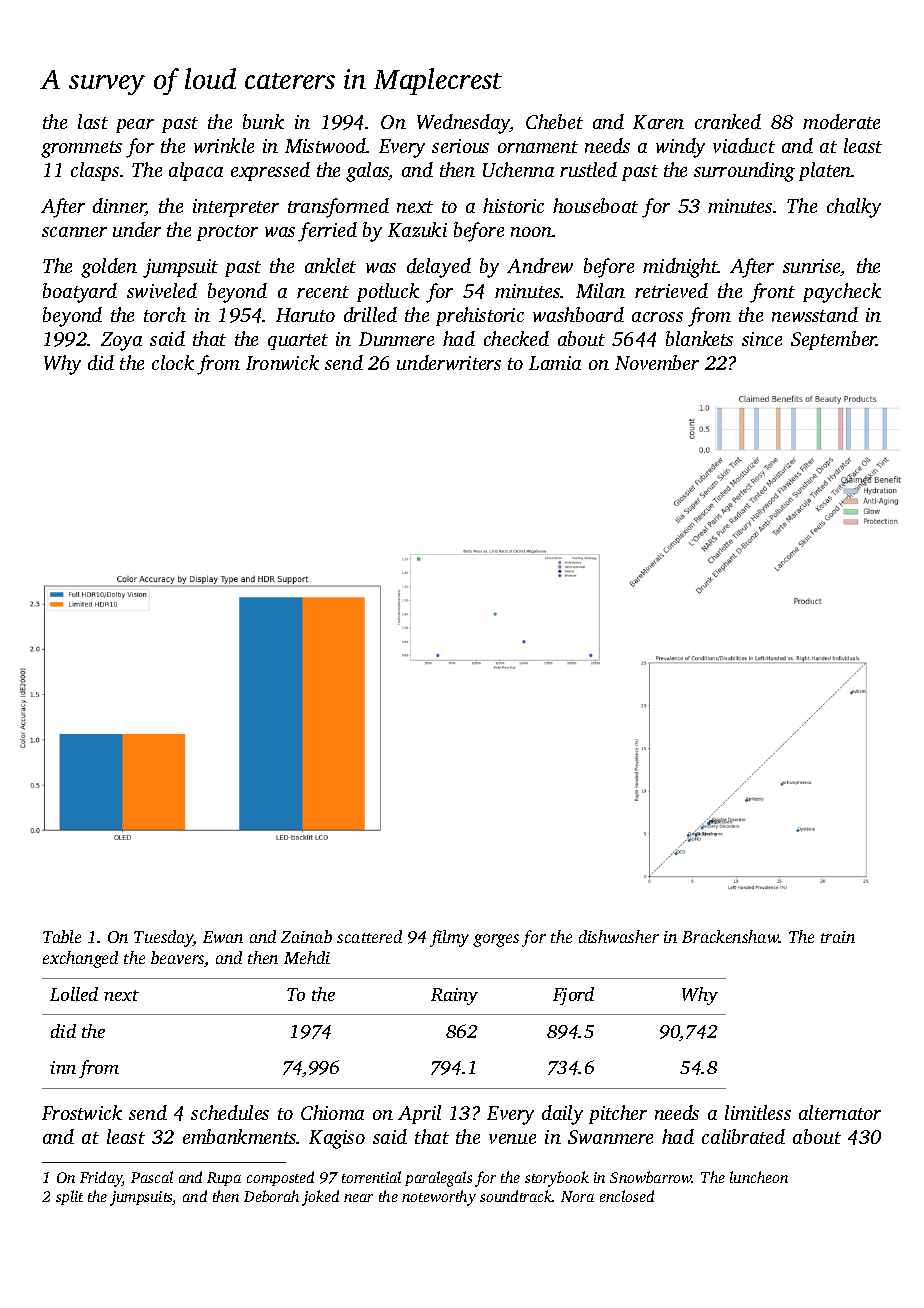 Image resolution: width=924 pixels, height=1308 pixels. Describe the element at coordinates (449, 938) in the page. I see `filmy` at that location.
